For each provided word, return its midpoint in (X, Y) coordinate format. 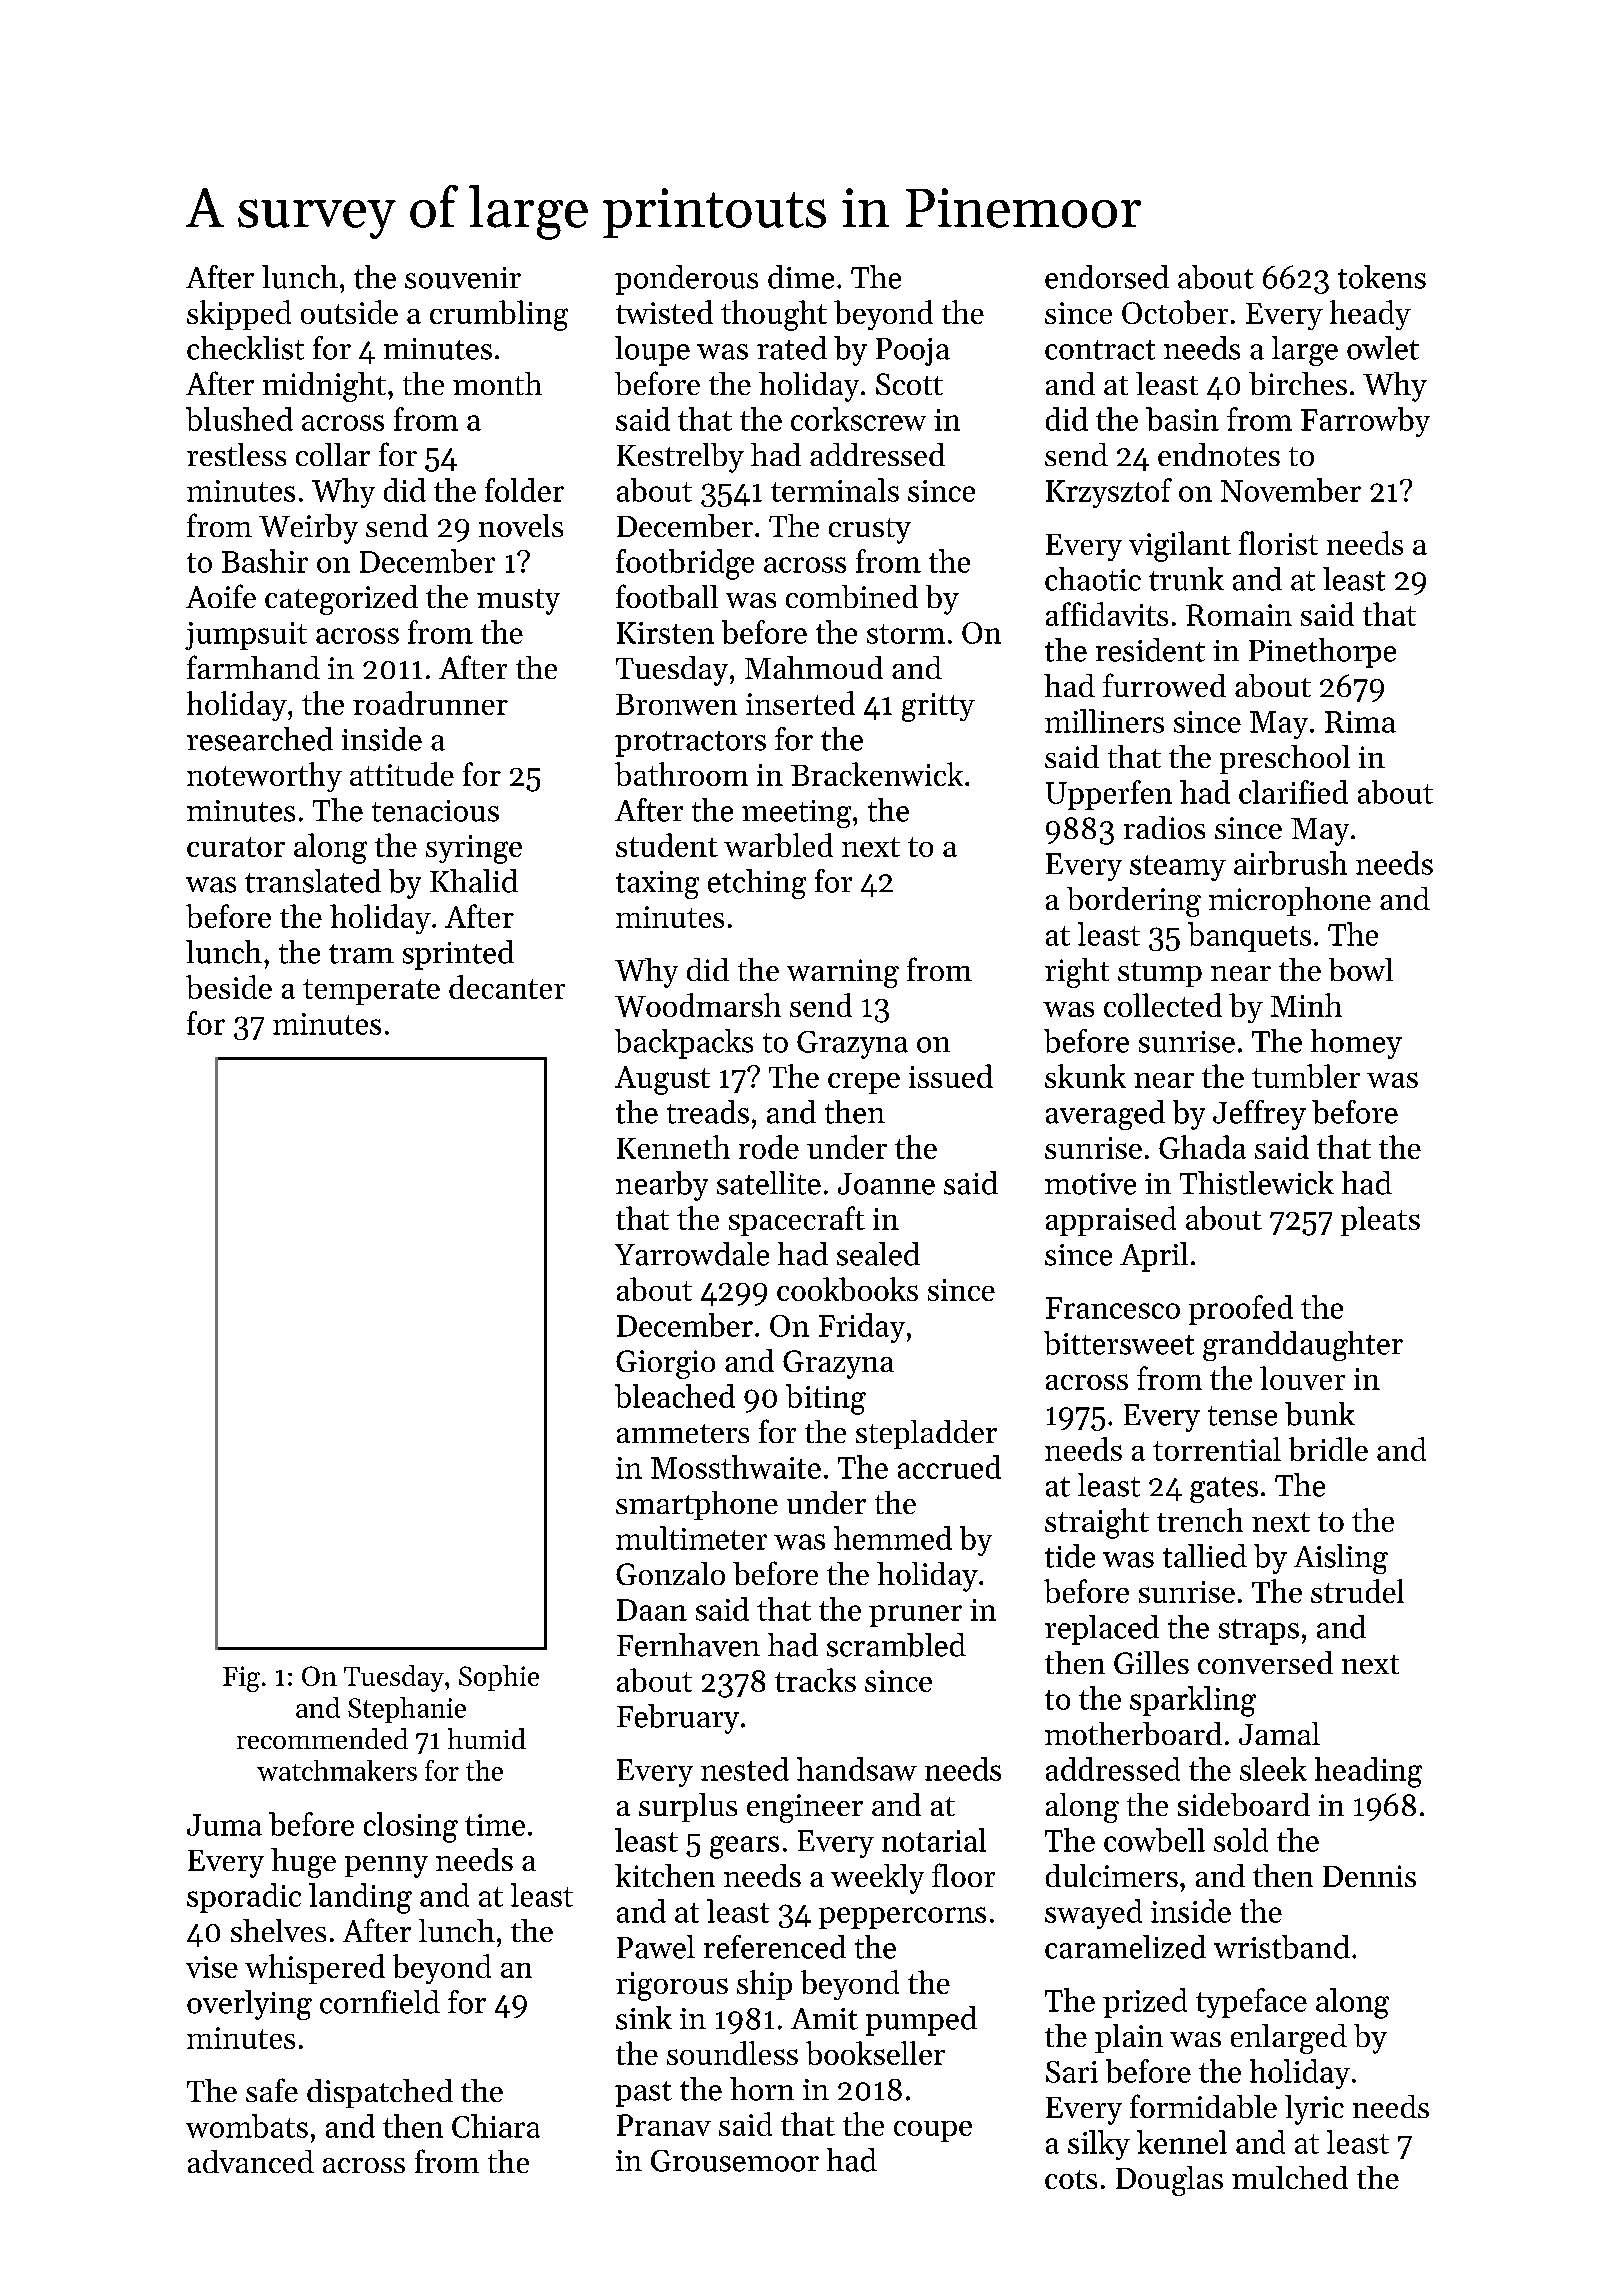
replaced (1102, 1630)
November (1291, 490)
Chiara (496, 2126)
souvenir (463, 278)
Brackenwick (877, 774)
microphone (1290, 901)
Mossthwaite (736, 1467)
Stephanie (407, 1710)
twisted (664, 312)
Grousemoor (735, 2161)
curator (236, 847)
